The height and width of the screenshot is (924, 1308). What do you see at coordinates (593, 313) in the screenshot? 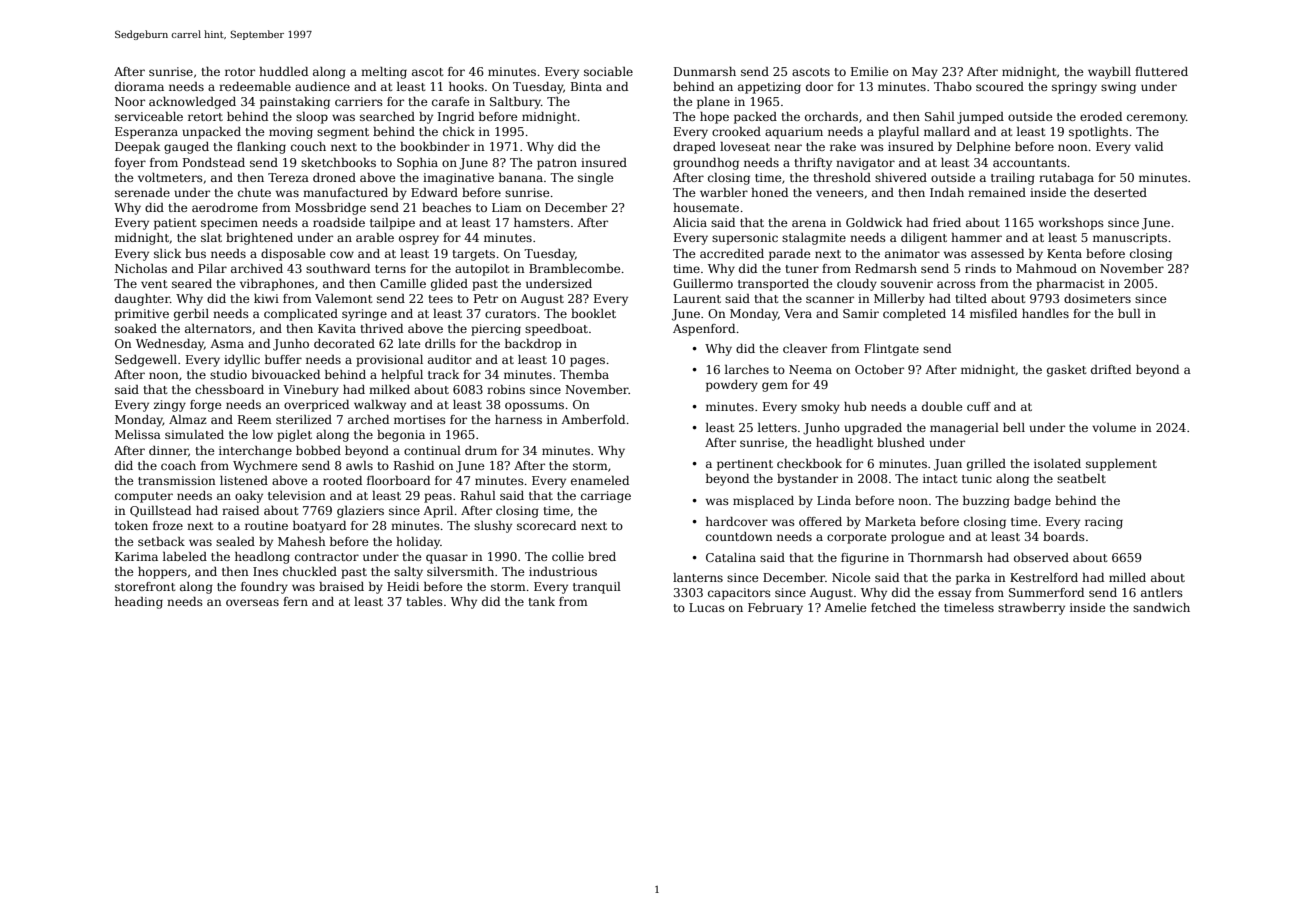
I see `booklet` at bounding box center [593, 313].
